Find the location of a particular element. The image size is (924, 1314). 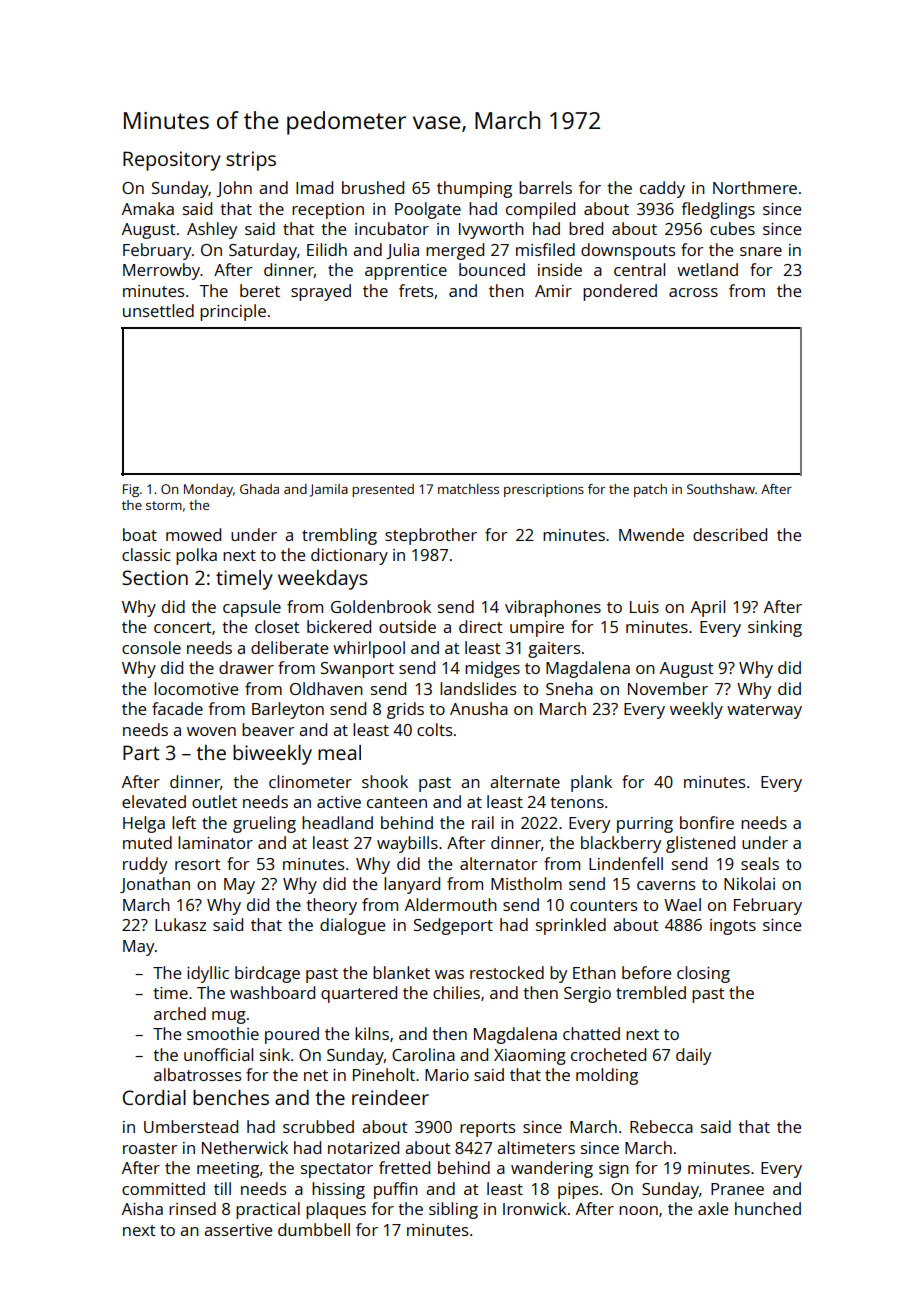

ruddy is located at coordinates (145, 865).
